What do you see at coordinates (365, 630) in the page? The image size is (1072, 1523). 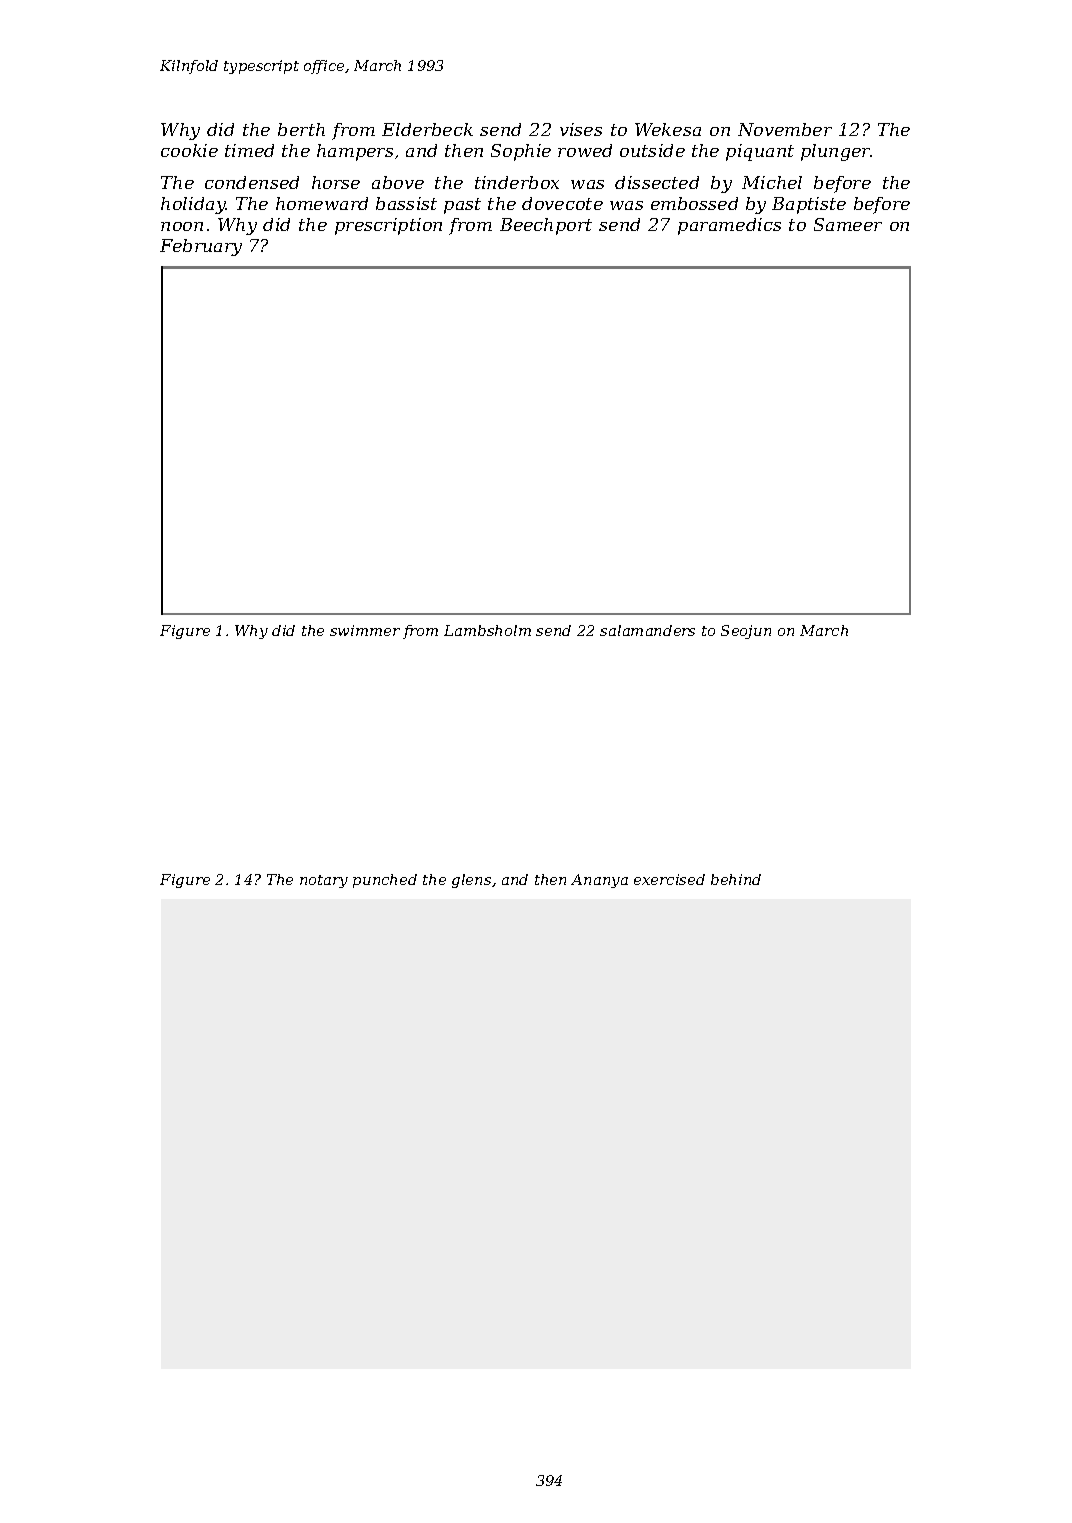 I see `swimmer` at bounding box center [365, 630].
